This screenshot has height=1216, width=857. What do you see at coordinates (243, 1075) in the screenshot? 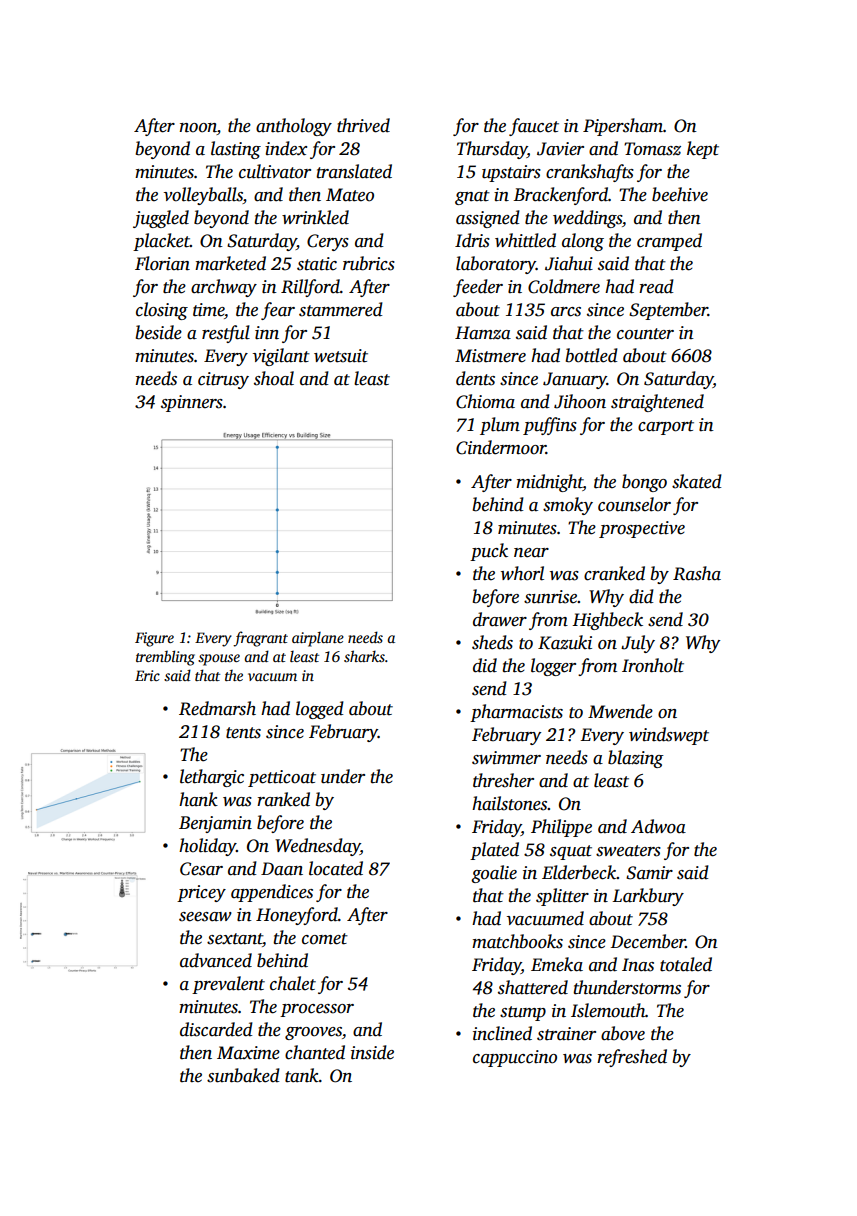
I see `sunbaked` at bounding box center [243, 1075].
